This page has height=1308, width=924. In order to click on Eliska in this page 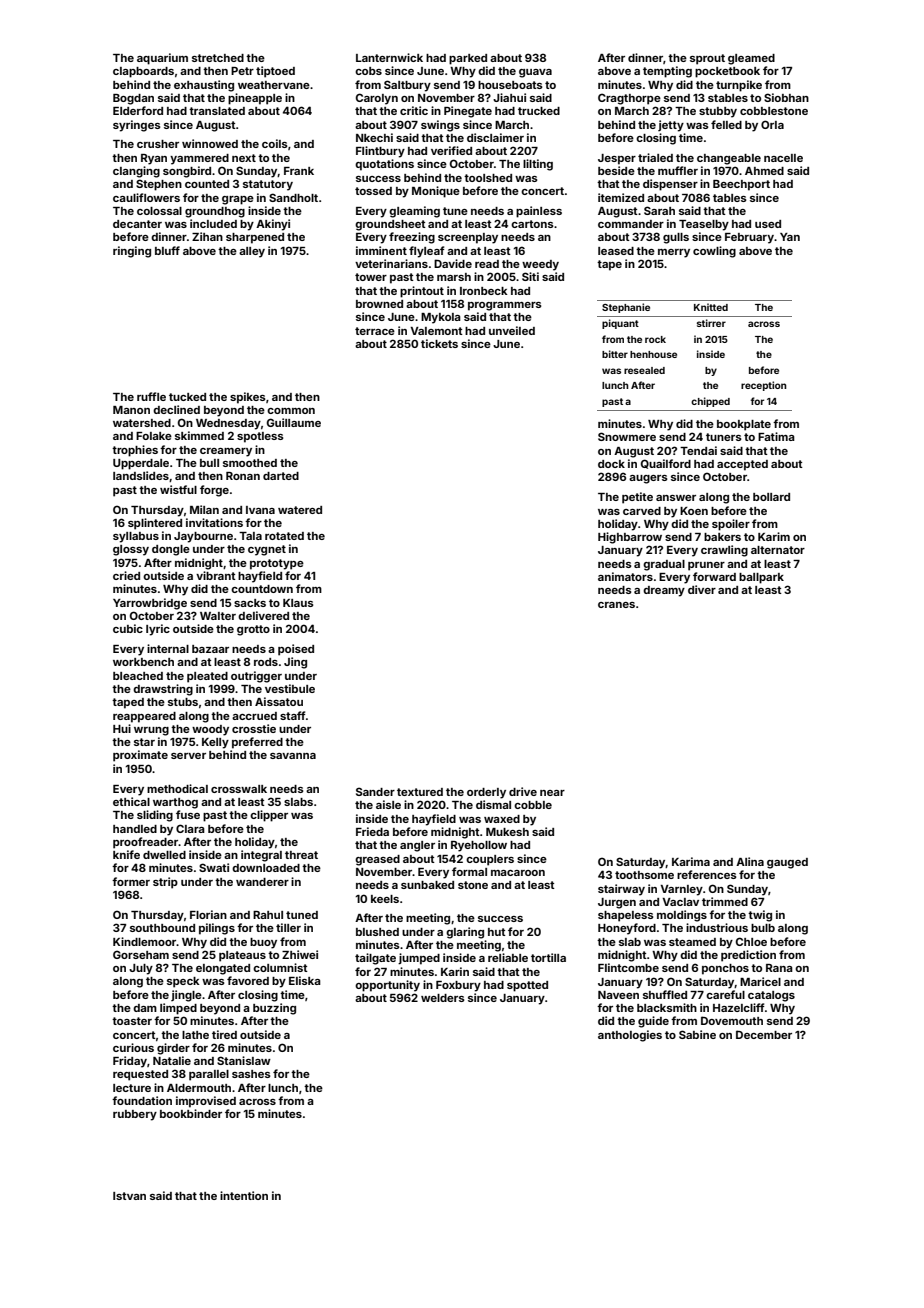, I will do `click(305, 980)`.
